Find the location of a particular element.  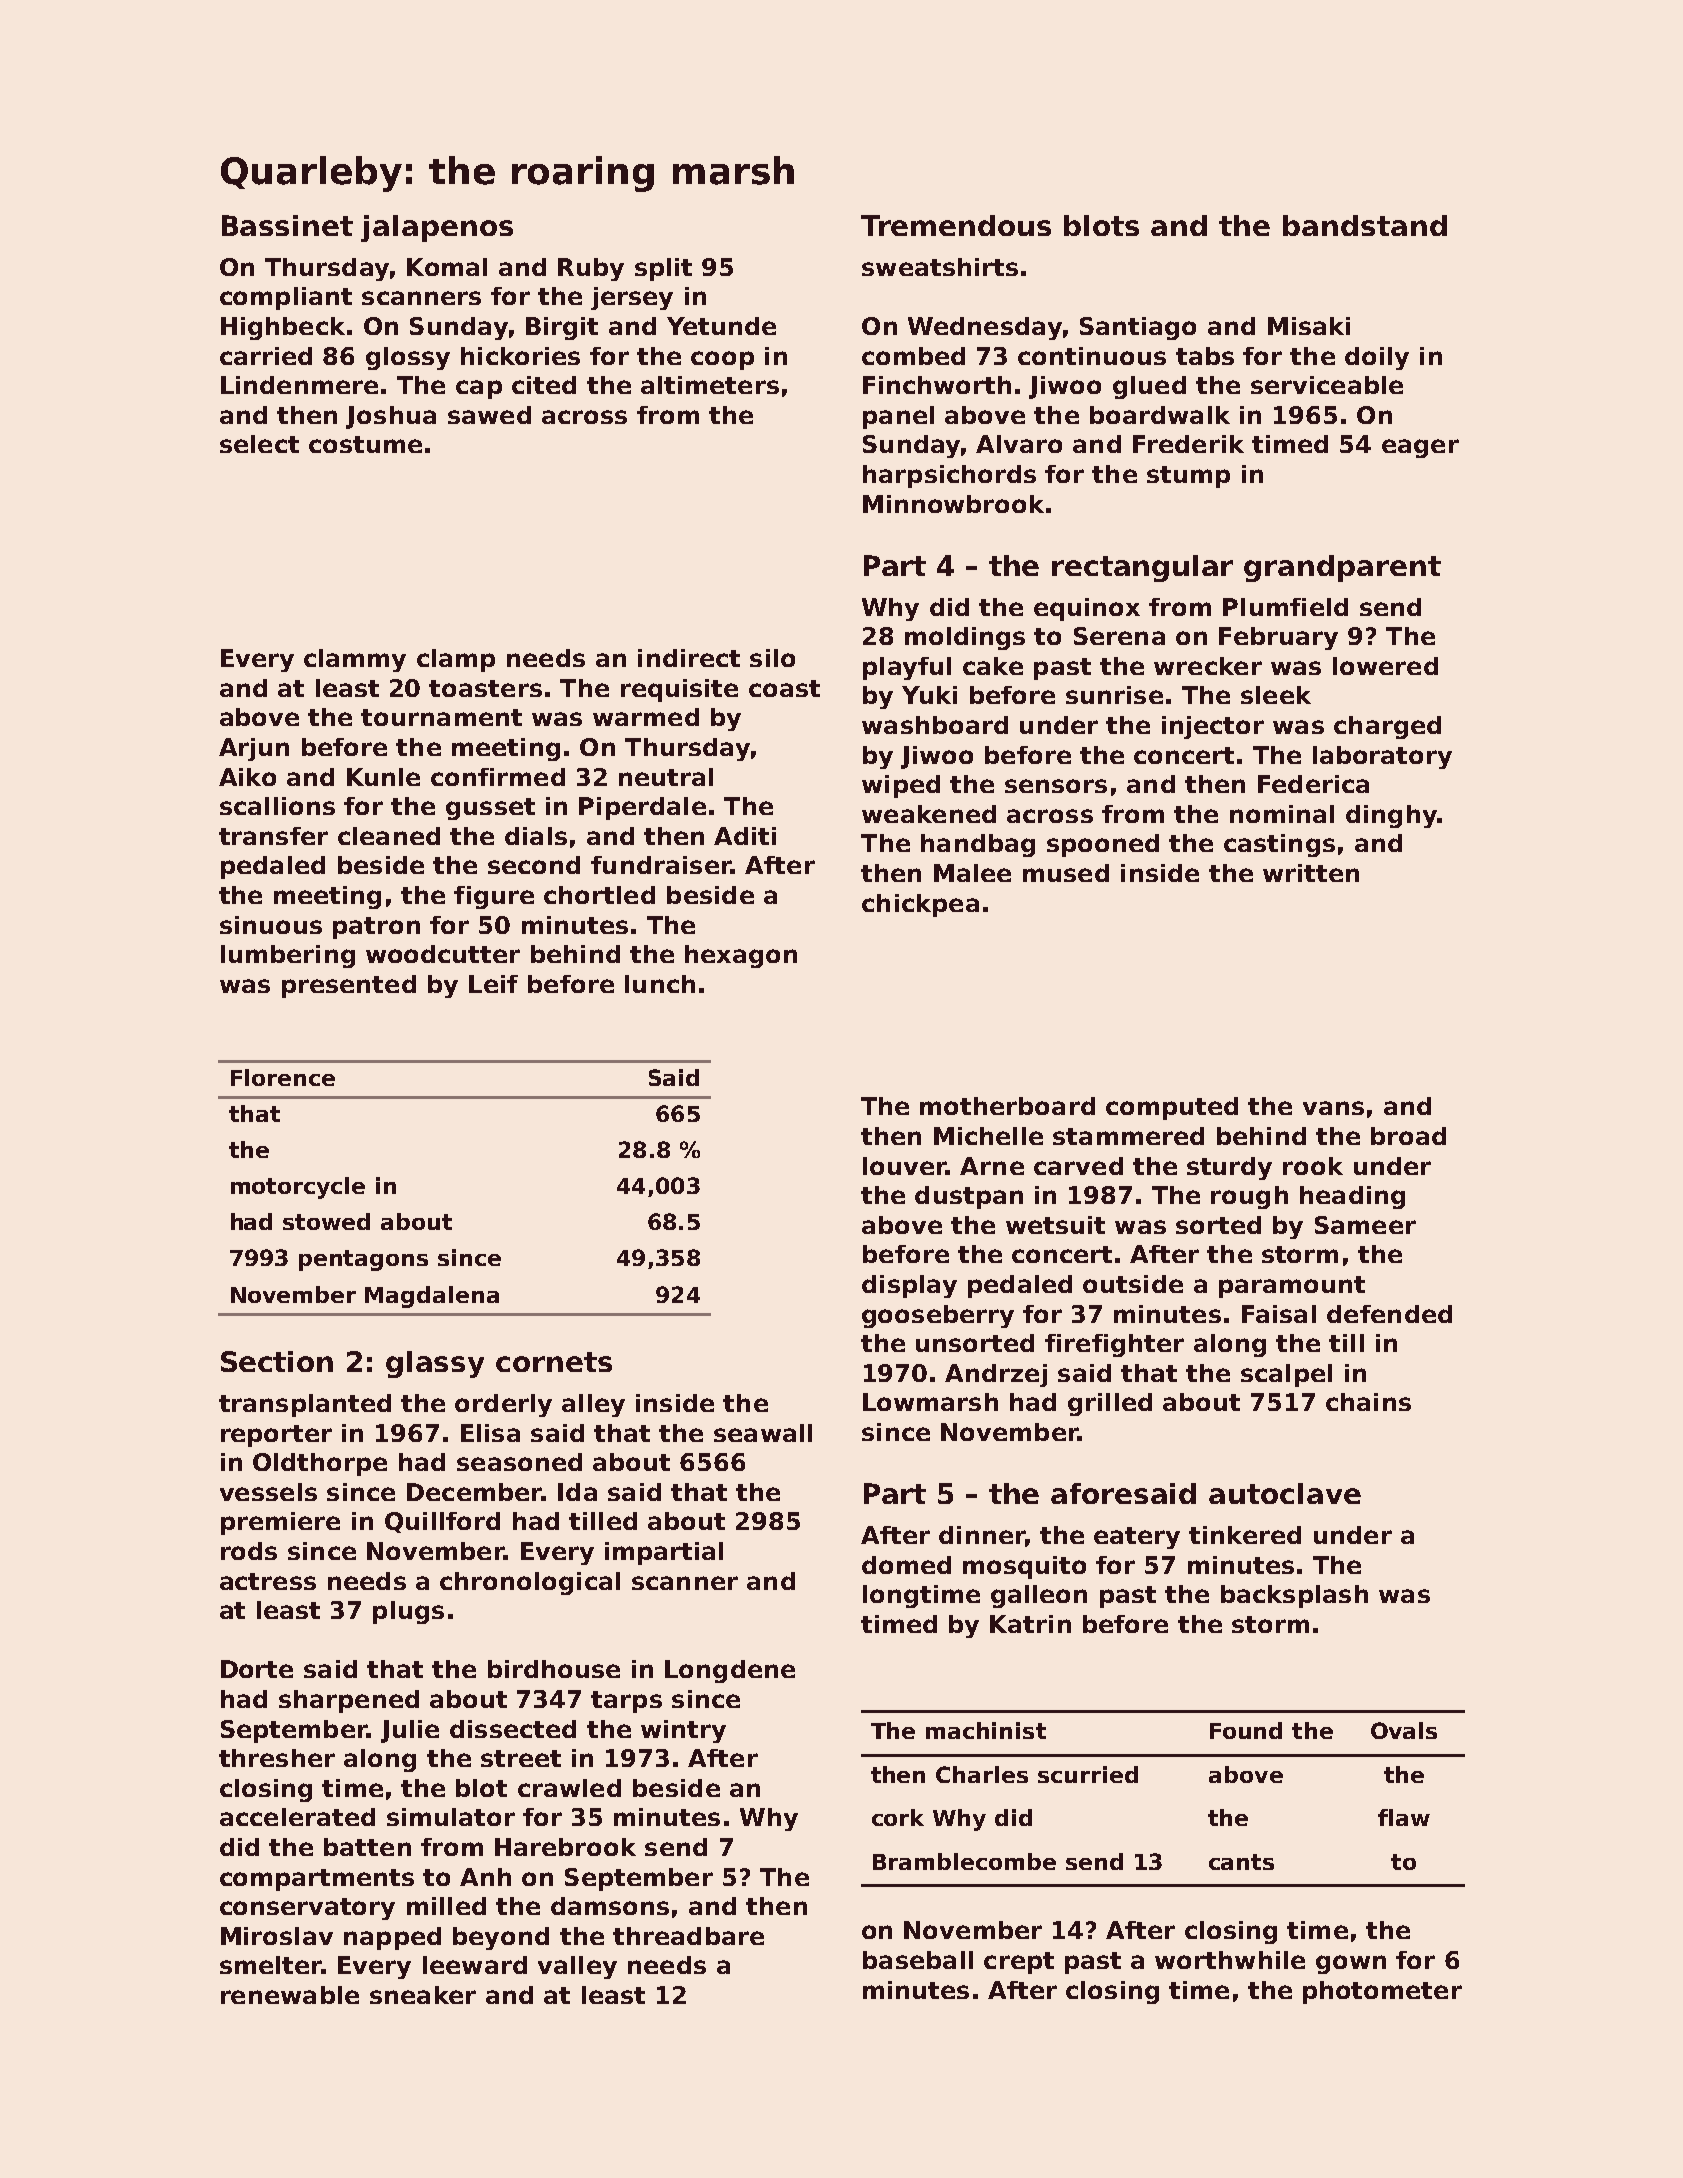

machinist is located at coordinates (986, 1730).
